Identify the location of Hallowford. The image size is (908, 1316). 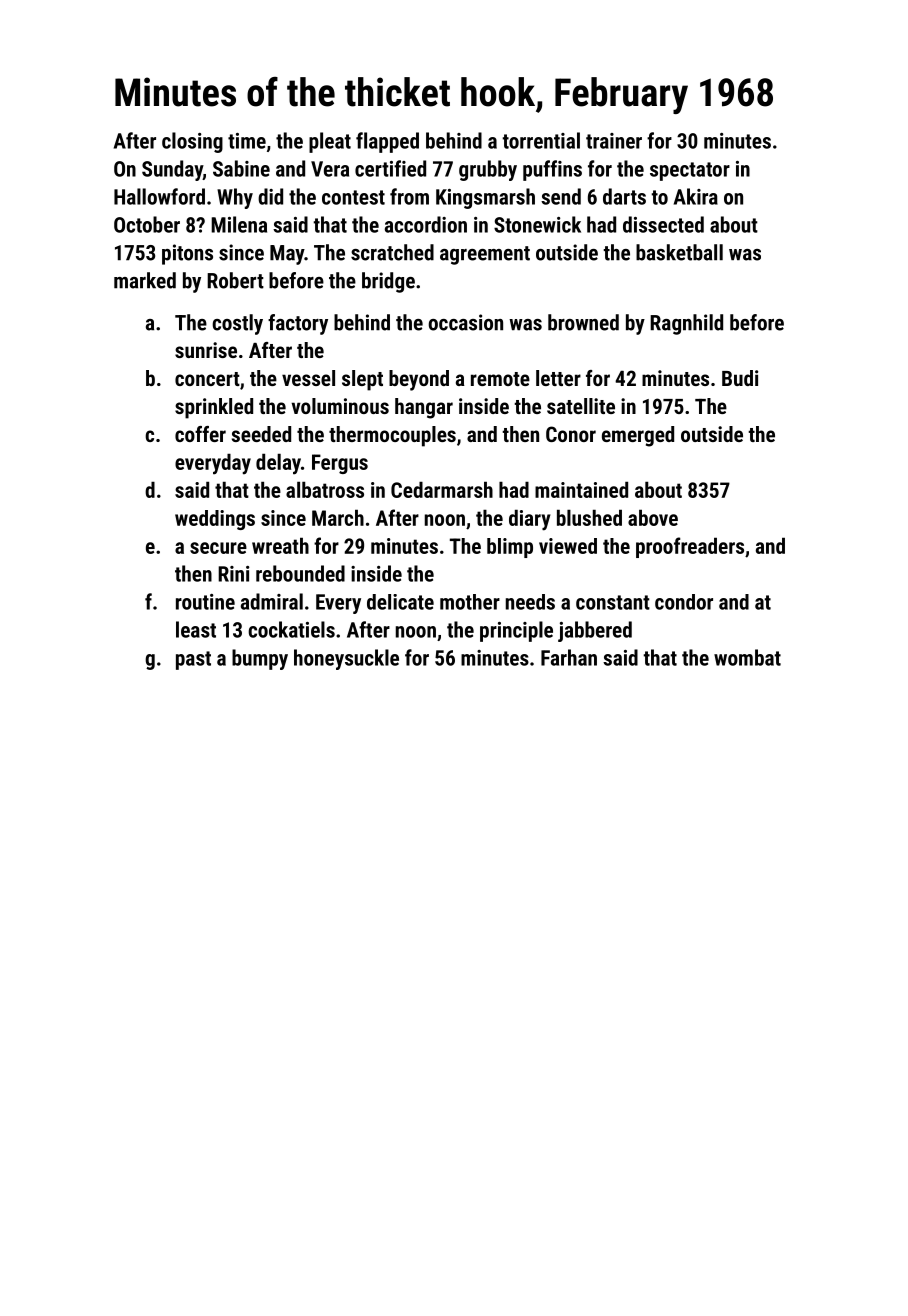
(159, 196).
